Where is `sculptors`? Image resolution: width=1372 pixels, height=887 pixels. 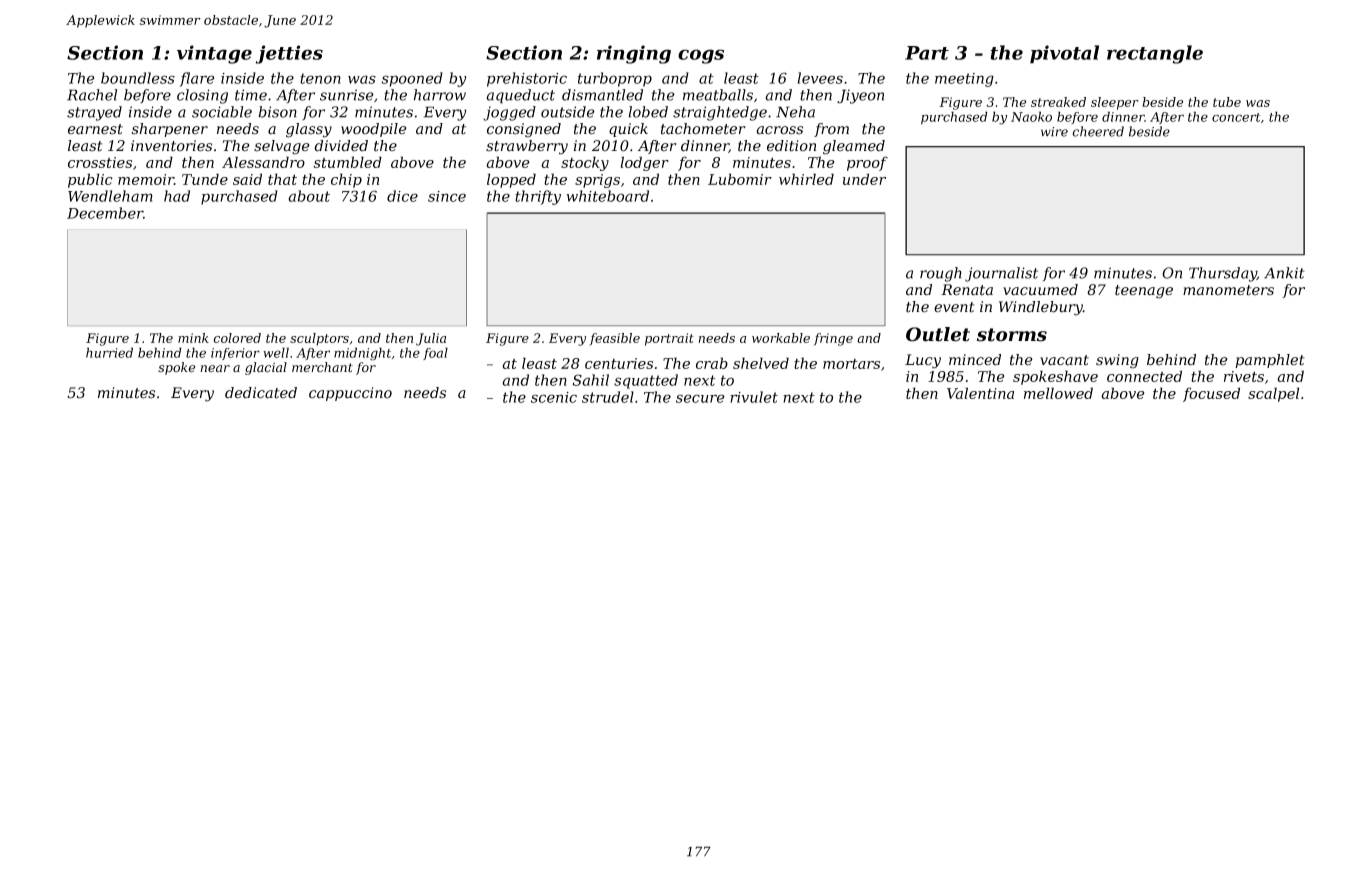 sculptors is located at coordinates (319, 339).
